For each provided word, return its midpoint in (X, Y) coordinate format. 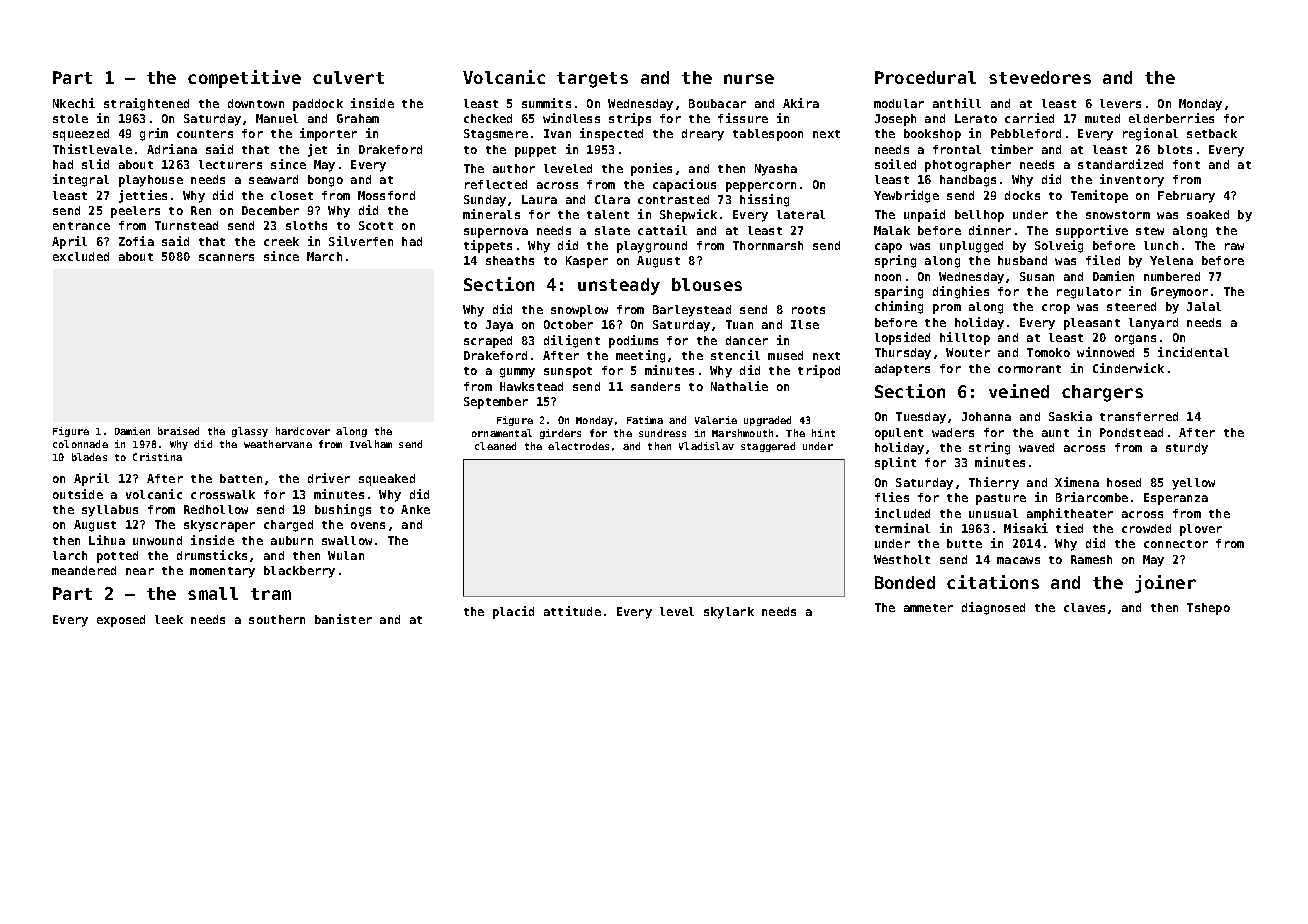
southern (277, 619)
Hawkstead (531, 386)
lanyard (1153, 324)
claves (1084, 607)
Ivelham (371, 444)
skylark (729, 613)
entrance (81, 226)
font (1186, 164)
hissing (764, 200)
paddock (318, 105)
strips (630, 119)
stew (1150, 231)
